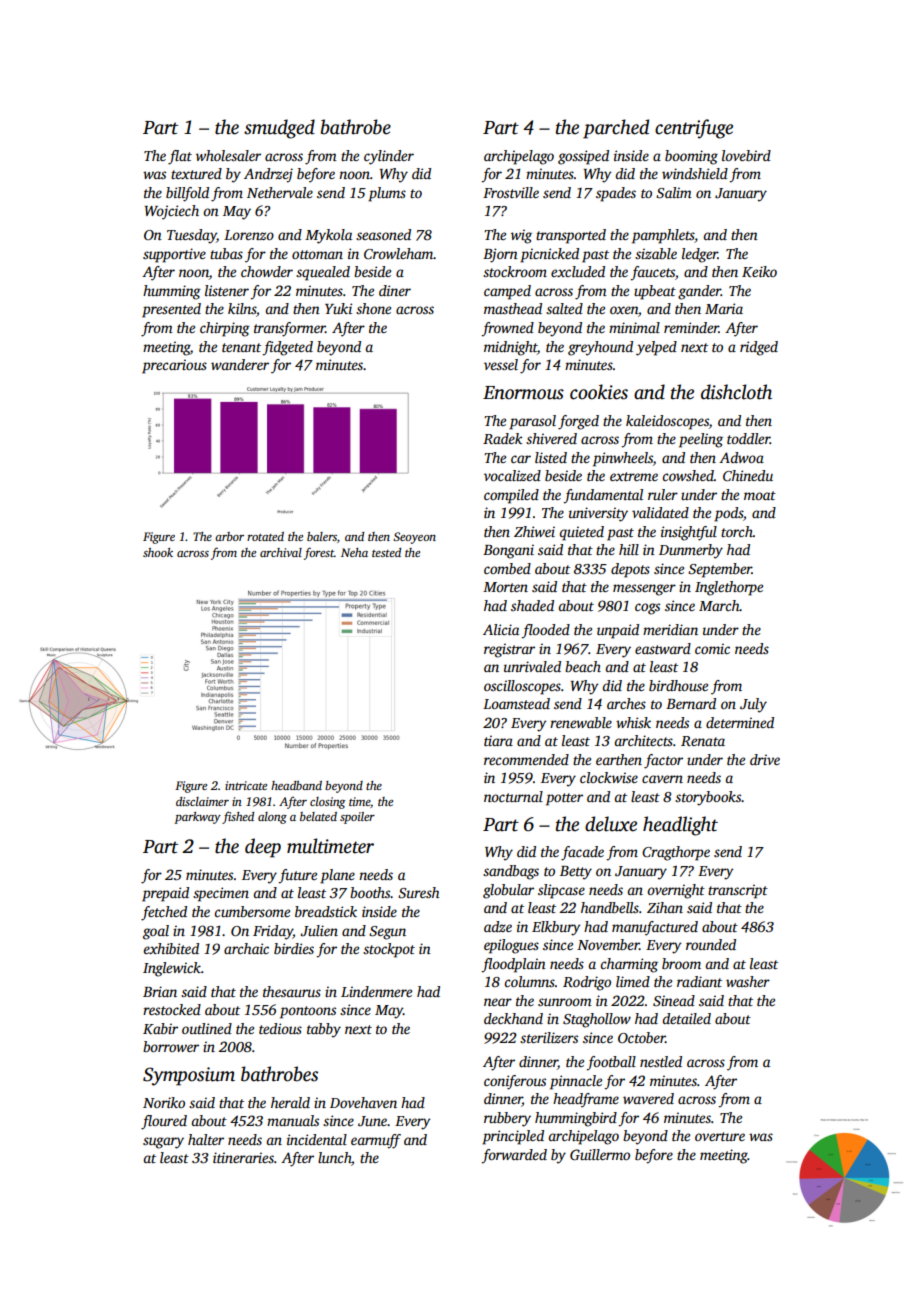  What do you see at coordinates (501, 364) in the document?
I see `vessel` at bounding box center [501, 364].
